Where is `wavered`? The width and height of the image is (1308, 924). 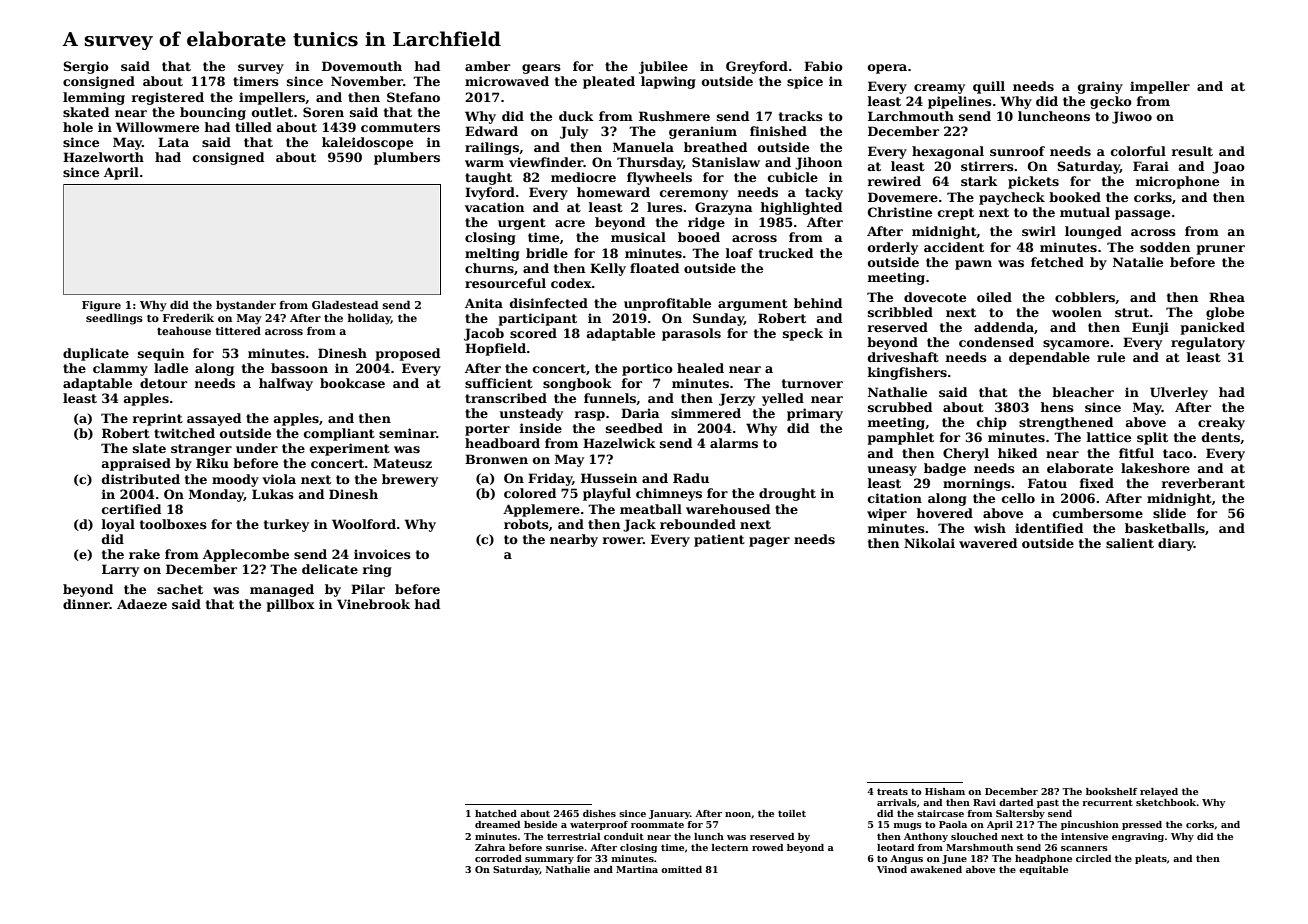
wavered is located at coordinates (988, 543).
